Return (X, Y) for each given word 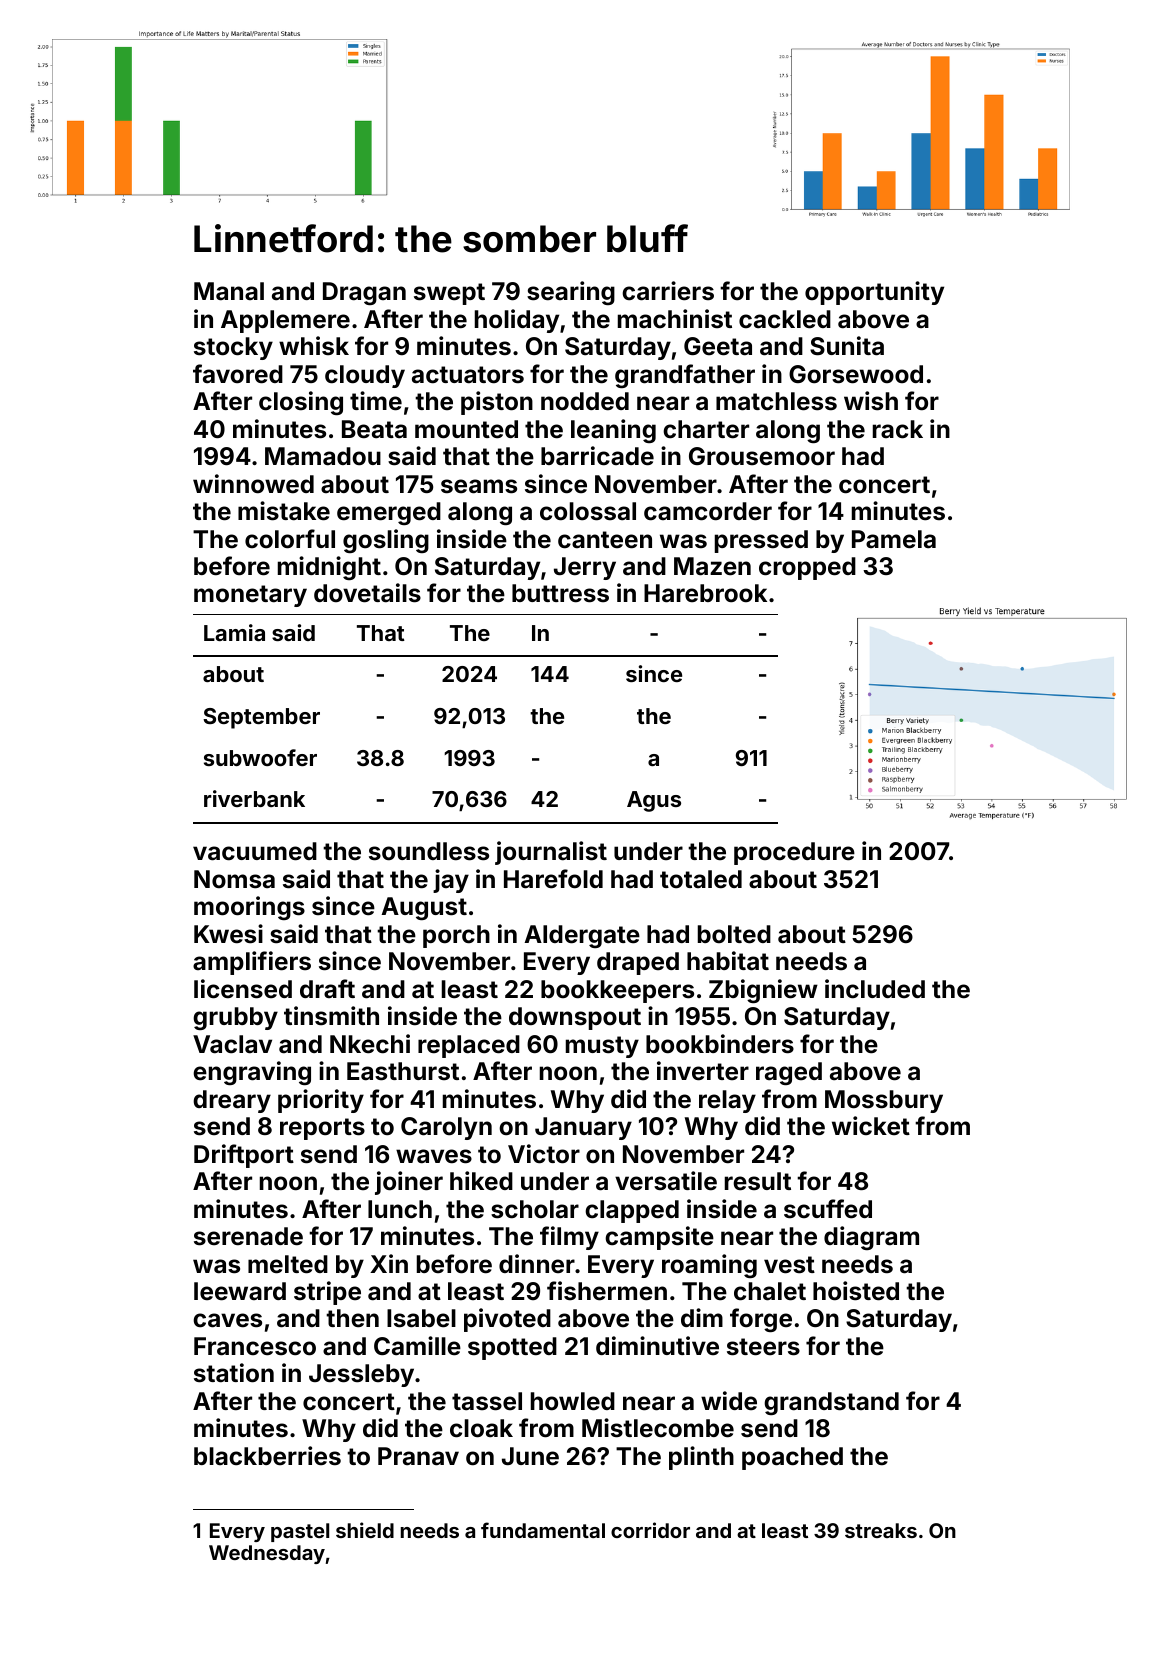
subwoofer (260, 757)
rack (898, 429)
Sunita (847, 346)
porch (456, 936)
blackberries (267, 1456)
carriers (668, 291)
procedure (794, 853)
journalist (551, 853)
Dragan (364, 293)
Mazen (712, 566)
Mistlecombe (658, 1428)
